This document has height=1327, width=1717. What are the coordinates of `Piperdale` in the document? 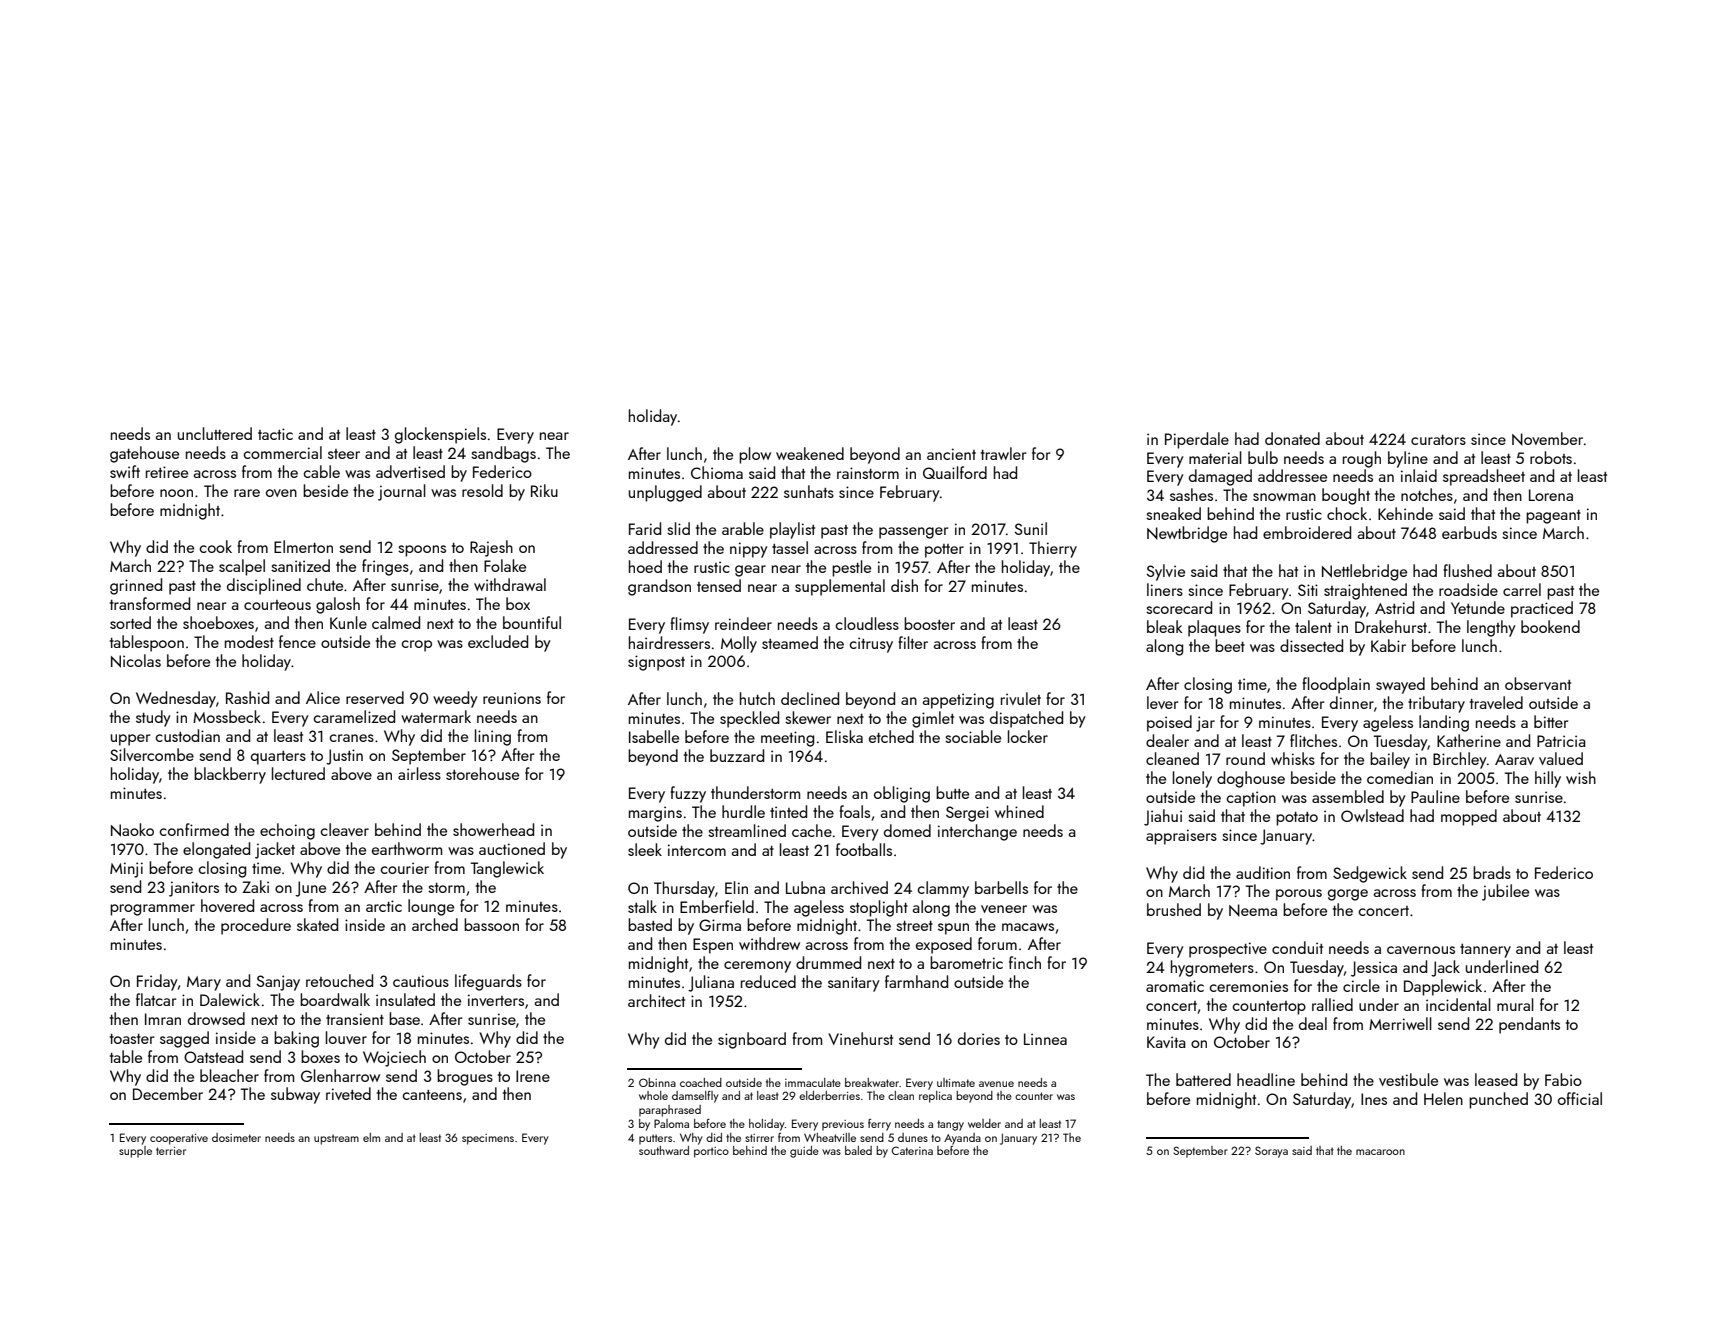 It's located at (1197, 440).
